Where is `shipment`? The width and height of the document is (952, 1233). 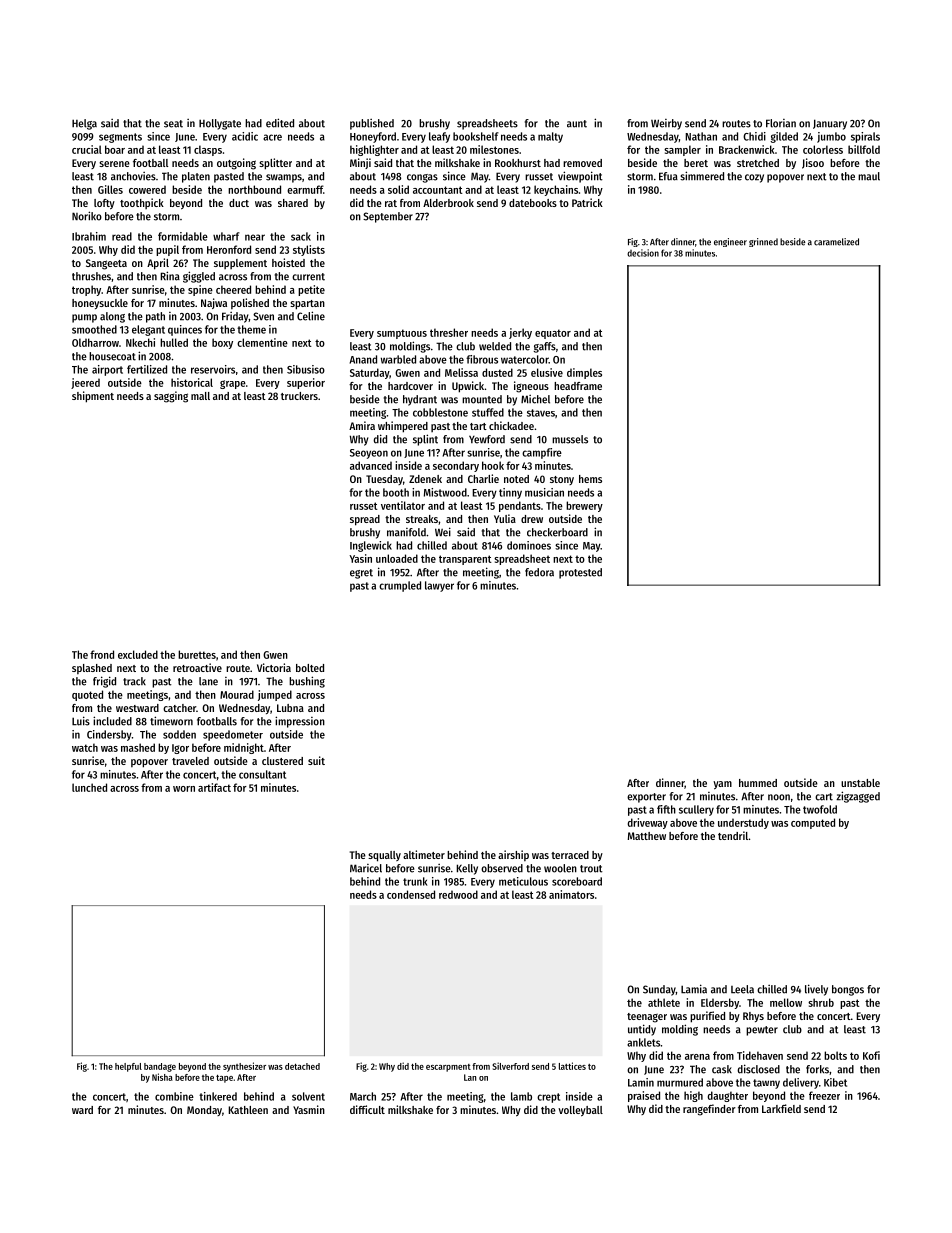
shipment is located at coordinates (93, 397).
